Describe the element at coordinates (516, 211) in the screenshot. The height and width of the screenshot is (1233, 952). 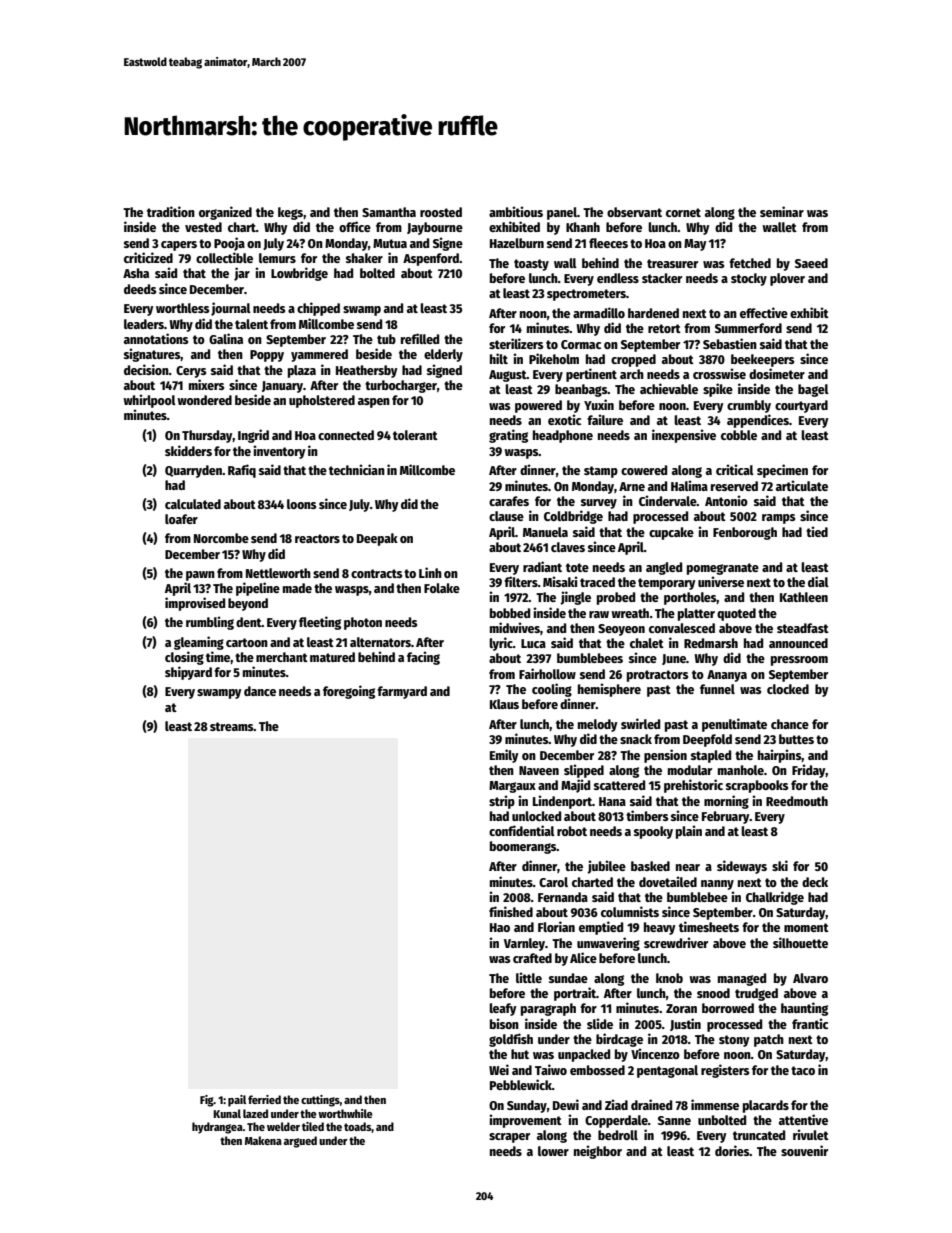
I see `ambitious` at that location.
